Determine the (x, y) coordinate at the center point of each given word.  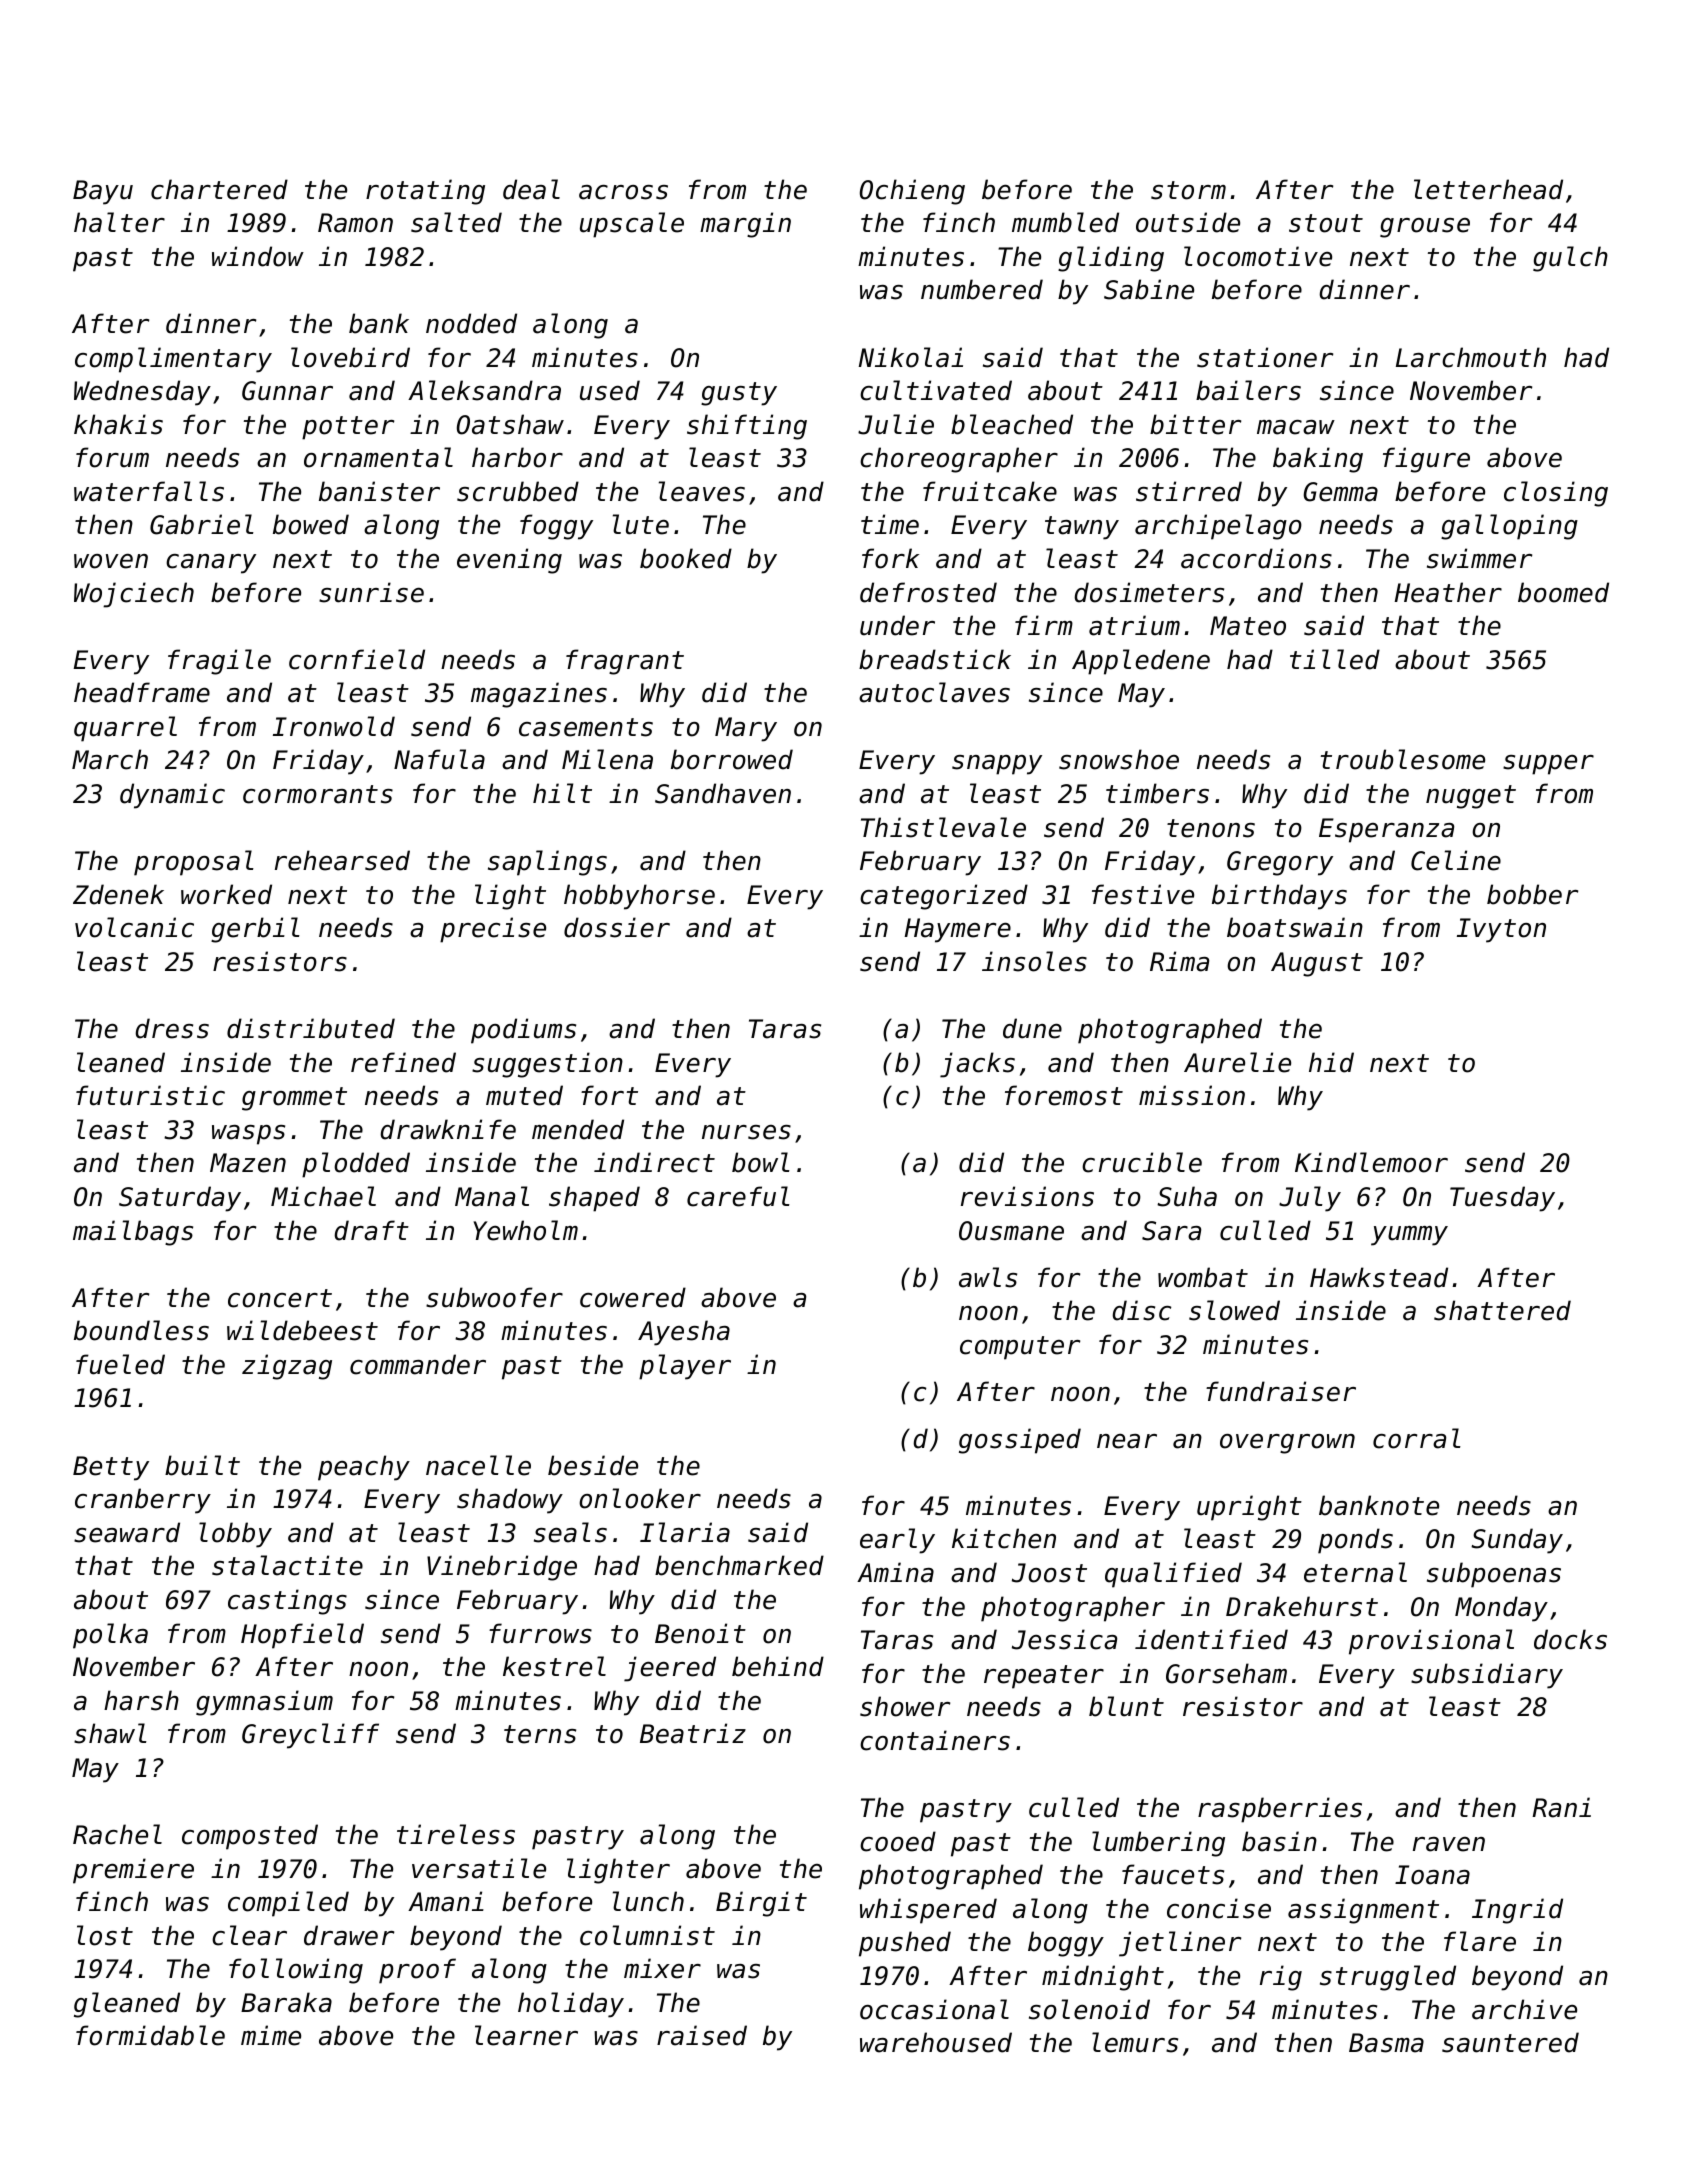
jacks (977, 1065)
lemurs (1135, 2042)
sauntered (1510, 2042)
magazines (539, 695)
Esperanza (1386, 830)
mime (271, 2035)
